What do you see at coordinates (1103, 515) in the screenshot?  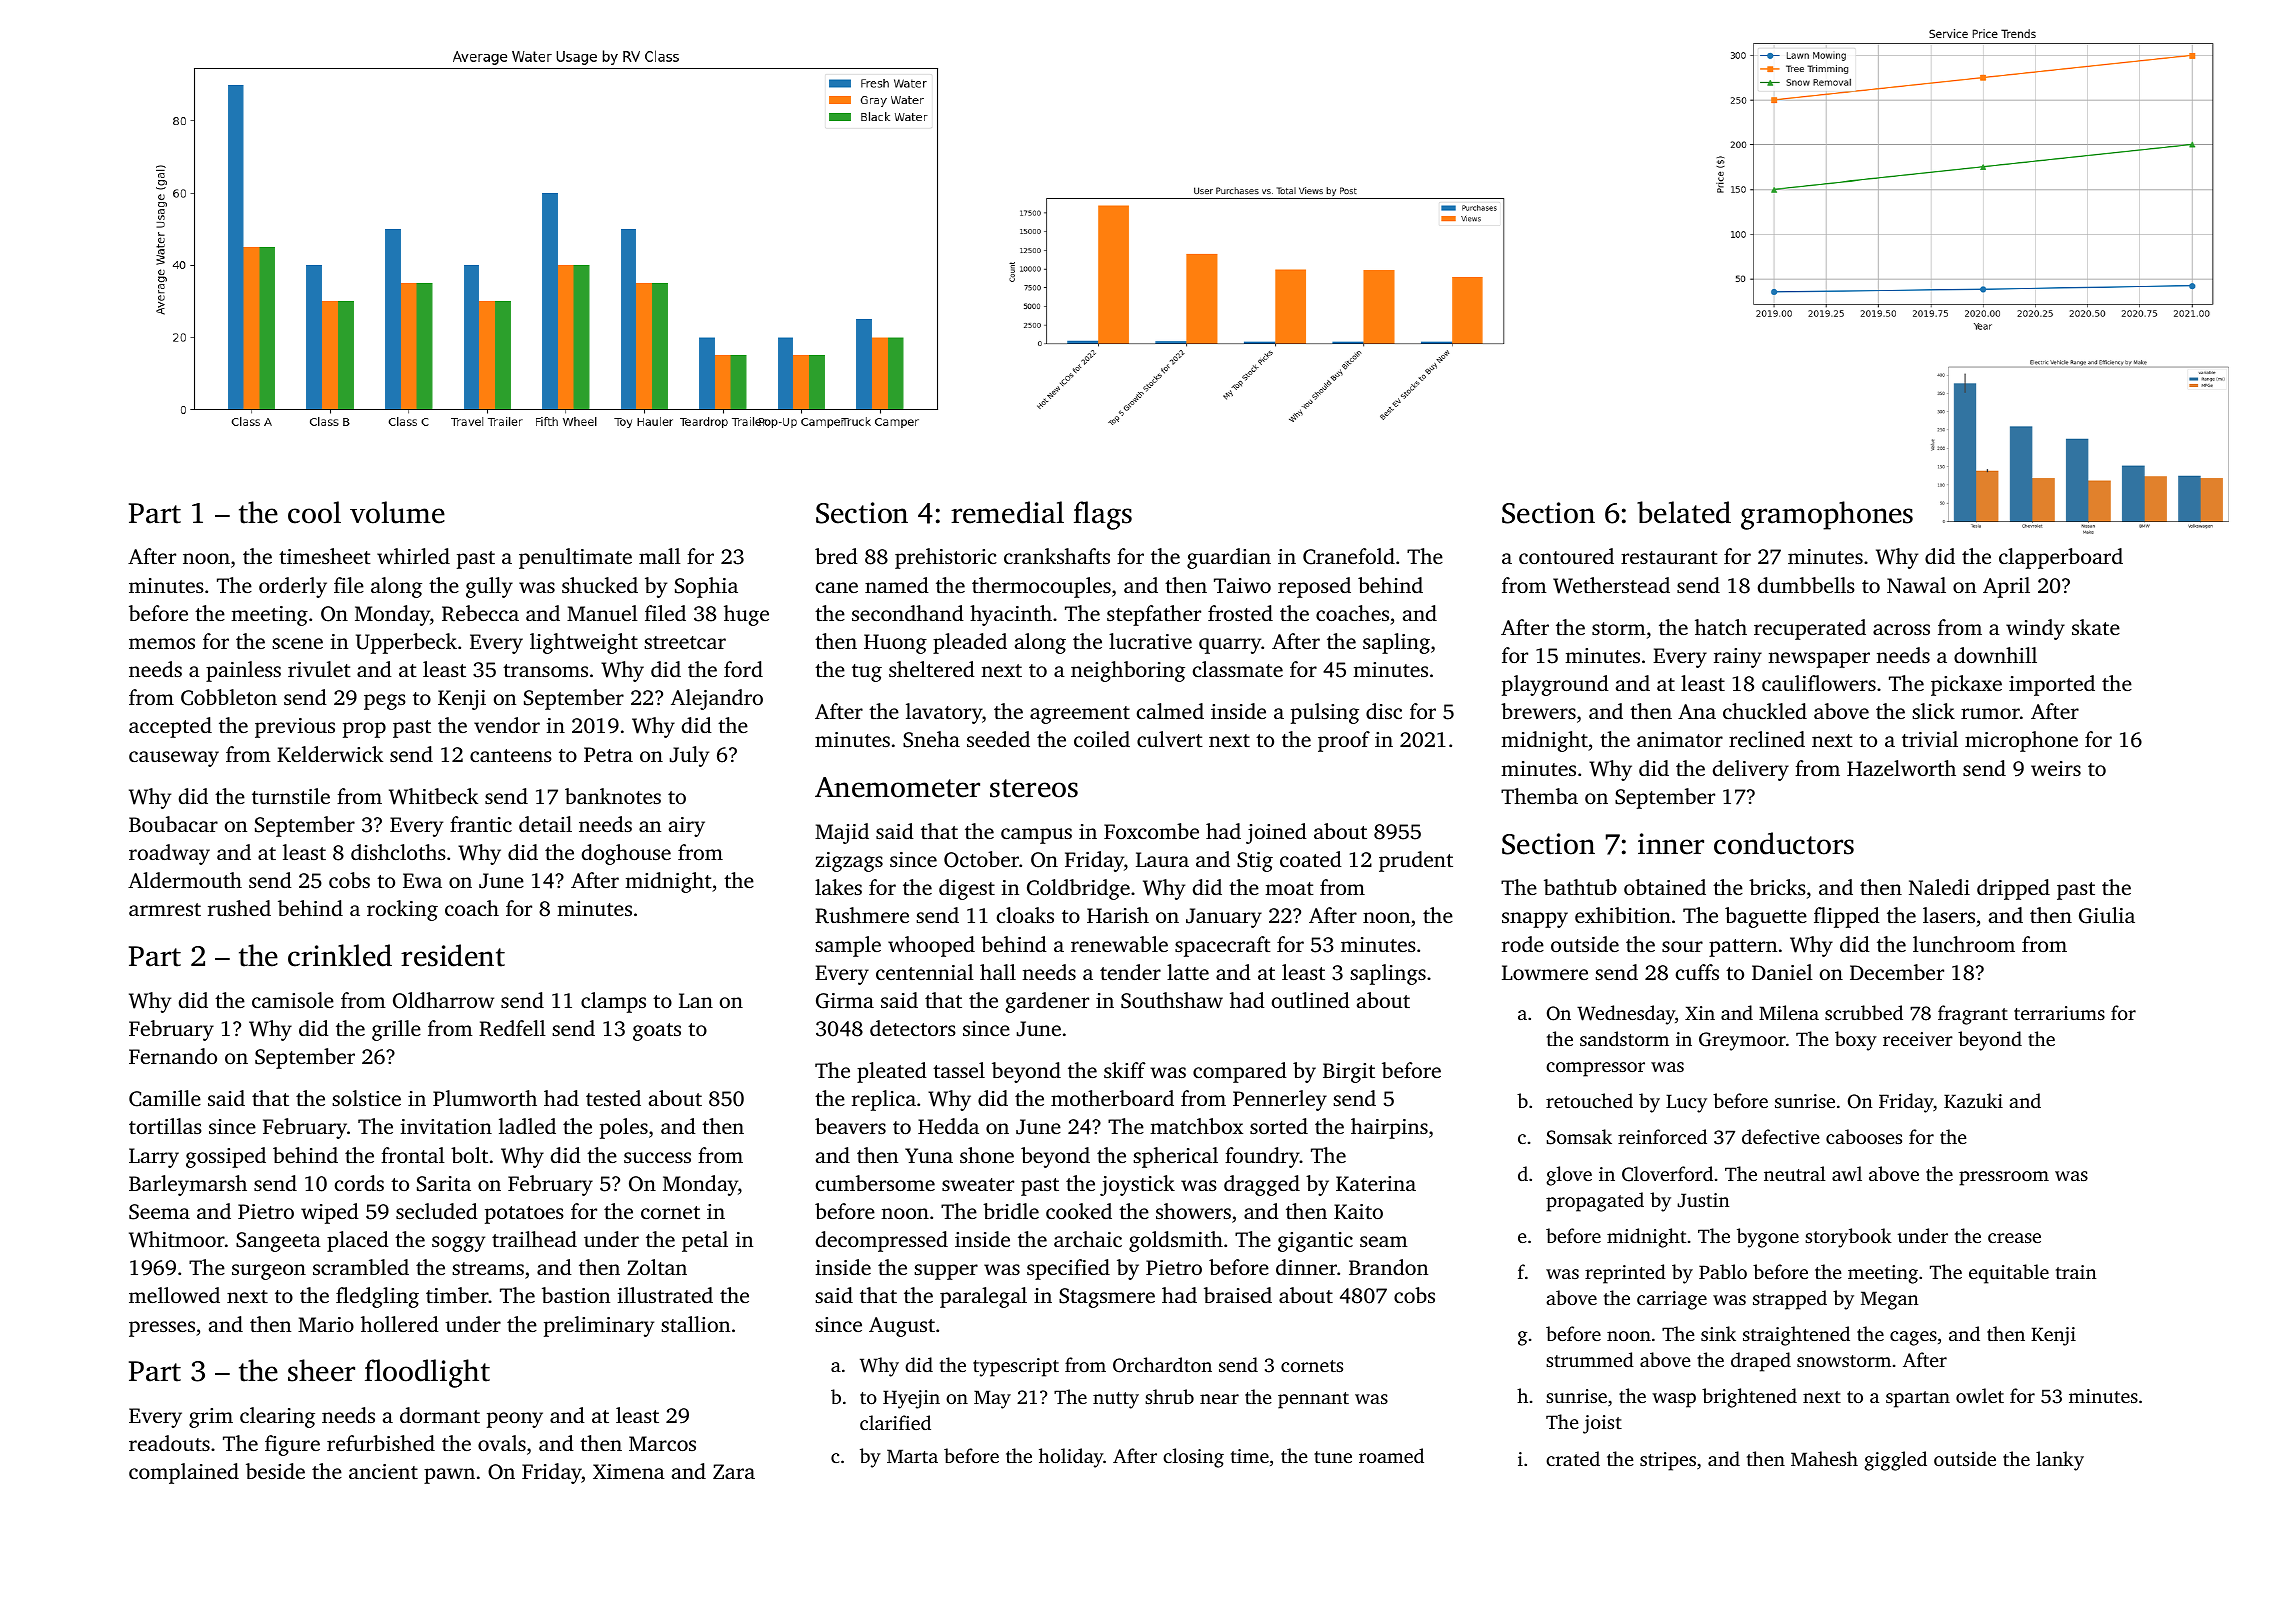 I see `flags` at bounding box center [1103, 515].
